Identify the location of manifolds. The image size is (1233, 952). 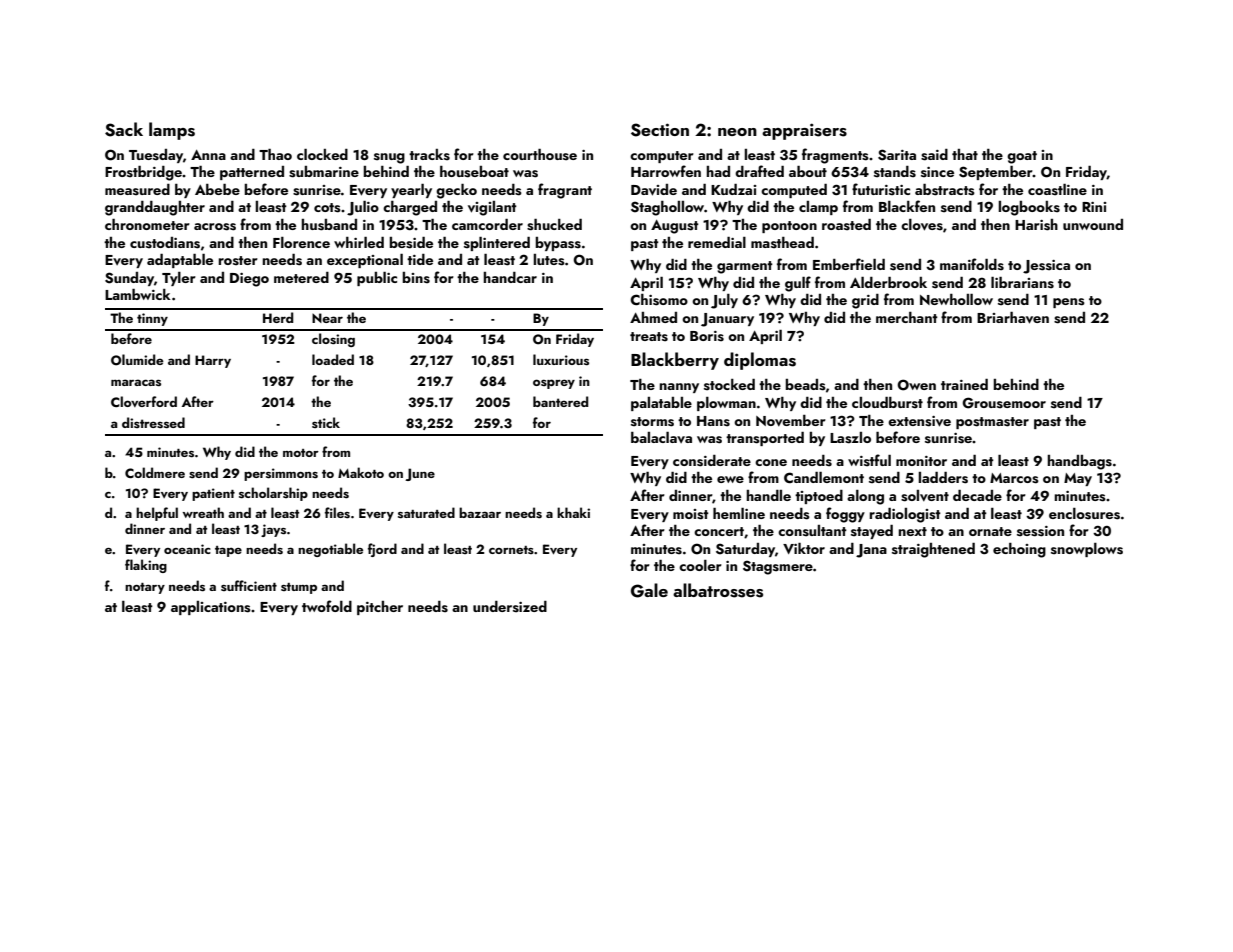
(972, 264).
